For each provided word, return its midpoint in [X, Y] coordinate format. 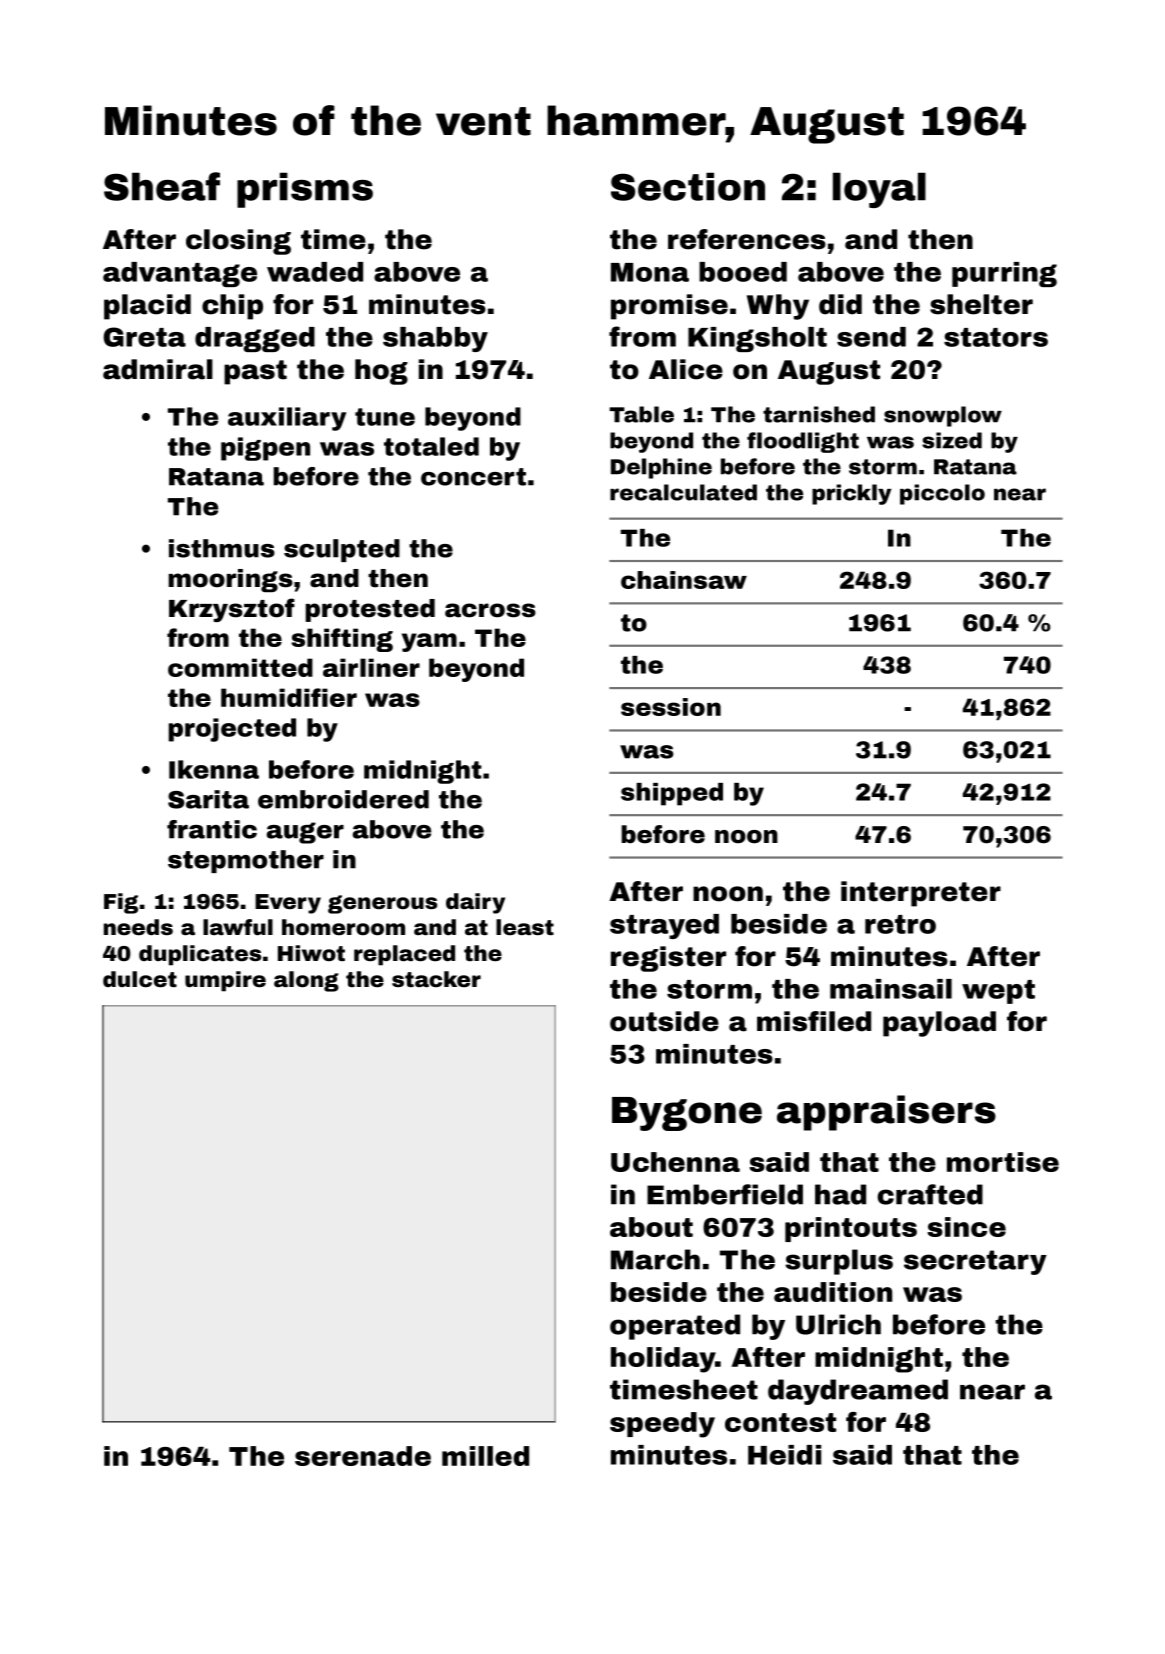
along [306, 981]
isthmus [222, 548]
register [668, 959]
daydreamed [858, 1392]
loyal [879, 190]
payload [939, 1024]
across [490, 610]
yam [429, 642]
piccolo [942, 494]
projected [232, 730]
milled [485, 1456]
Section [688, 186]
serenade [363, 1456]
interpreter [921, 894]
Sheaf [162, 186]
